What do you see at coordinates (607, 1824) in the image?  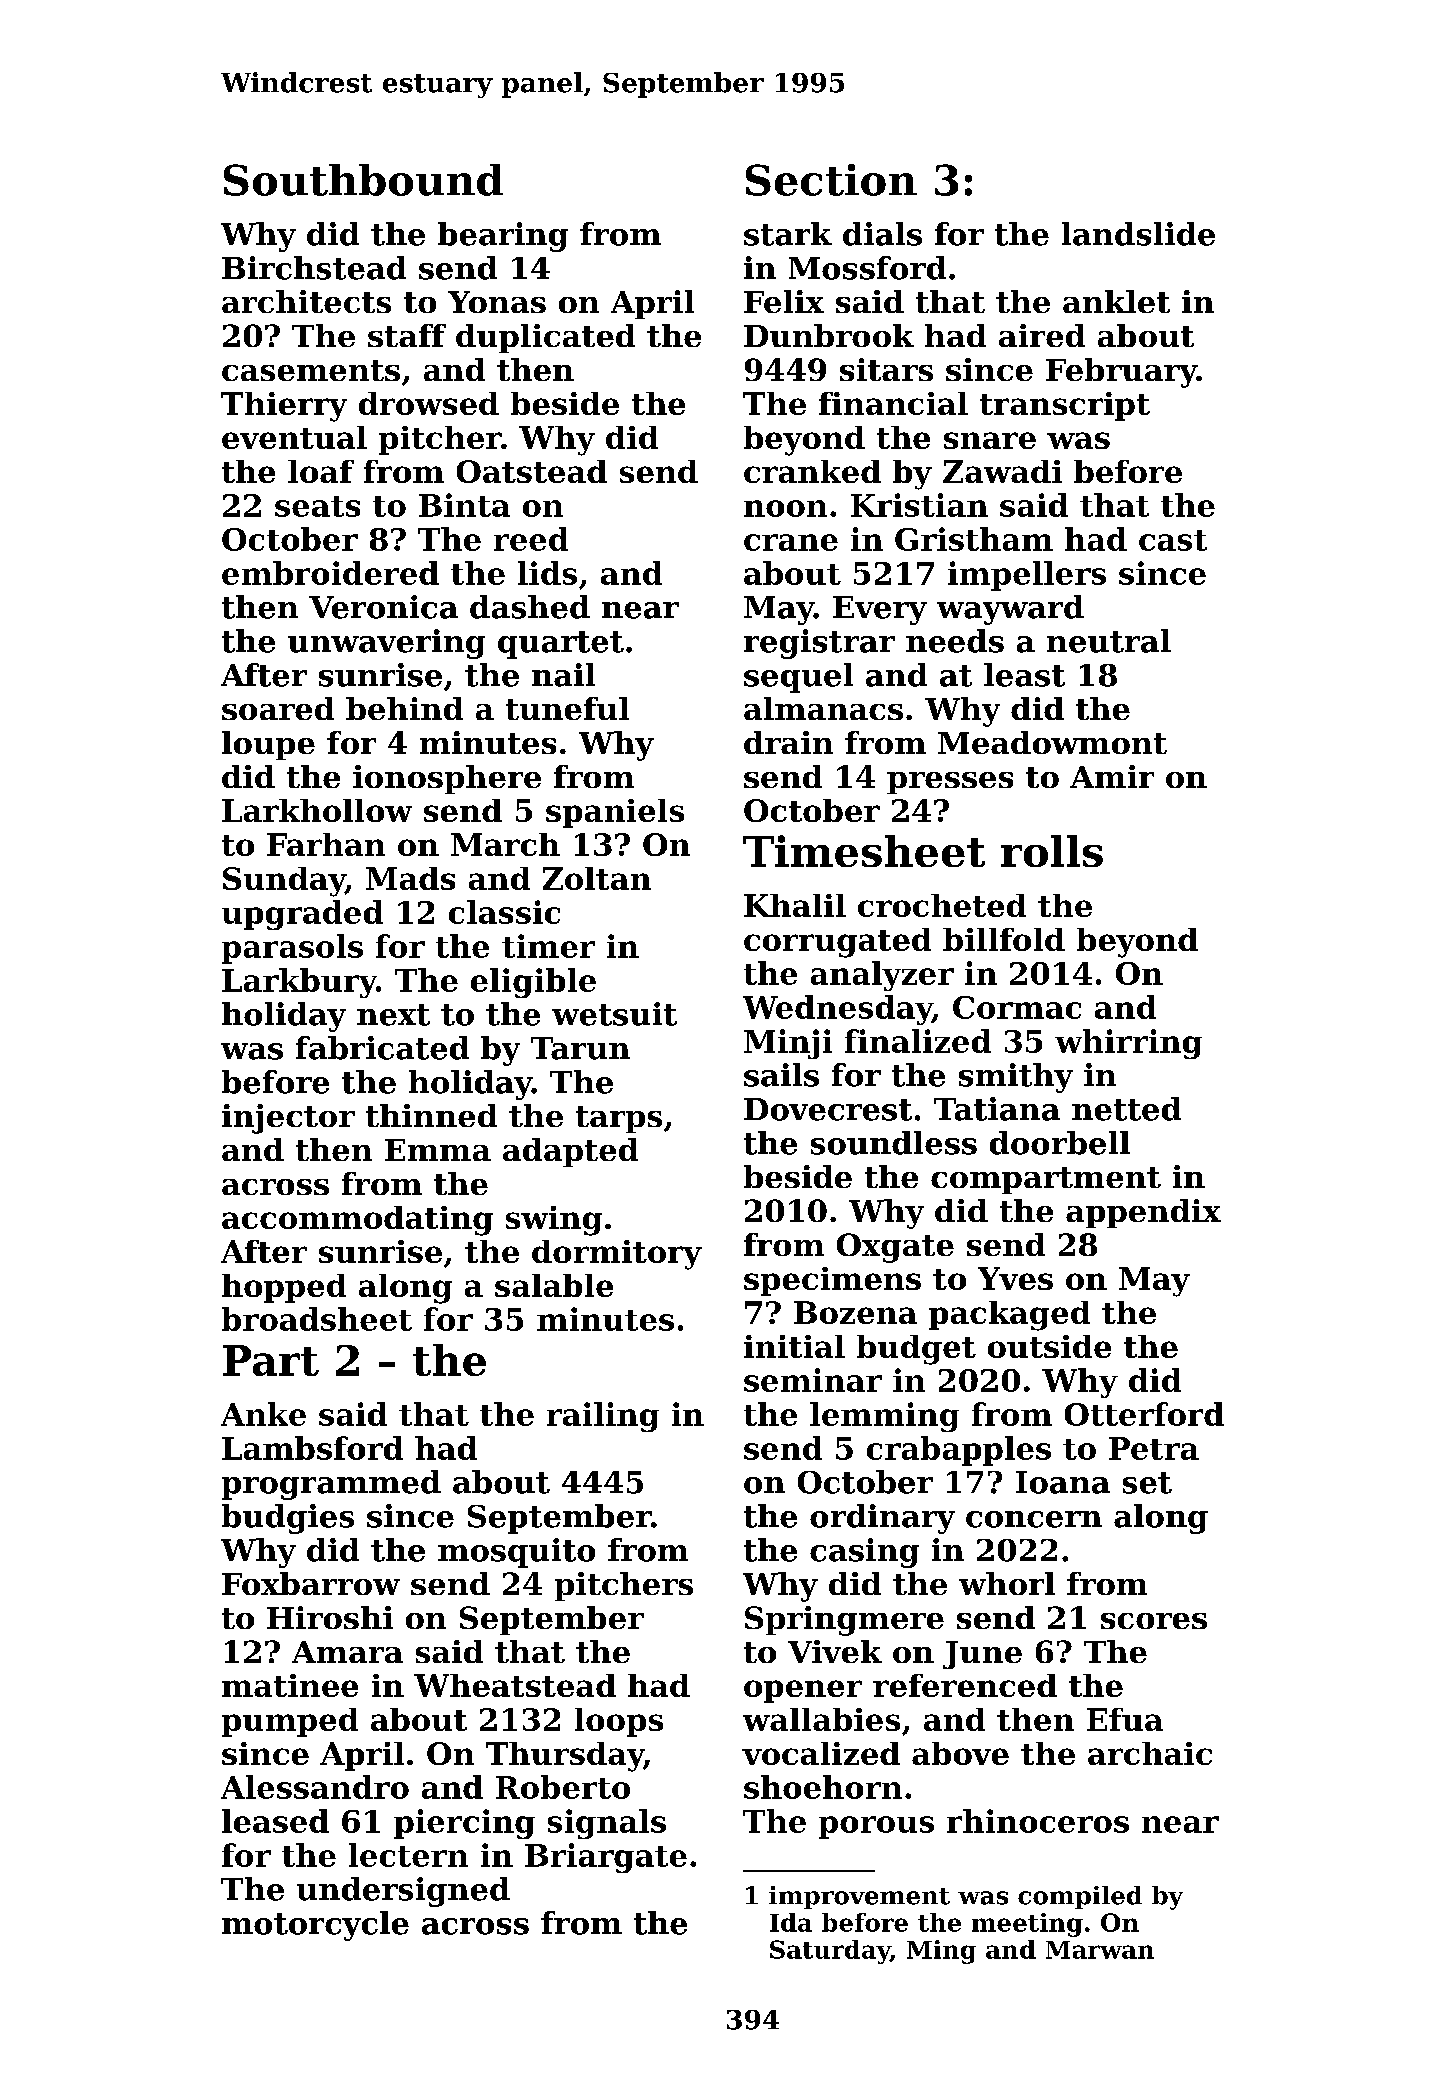 I see `signals` at bounding box center [607, 1824].
